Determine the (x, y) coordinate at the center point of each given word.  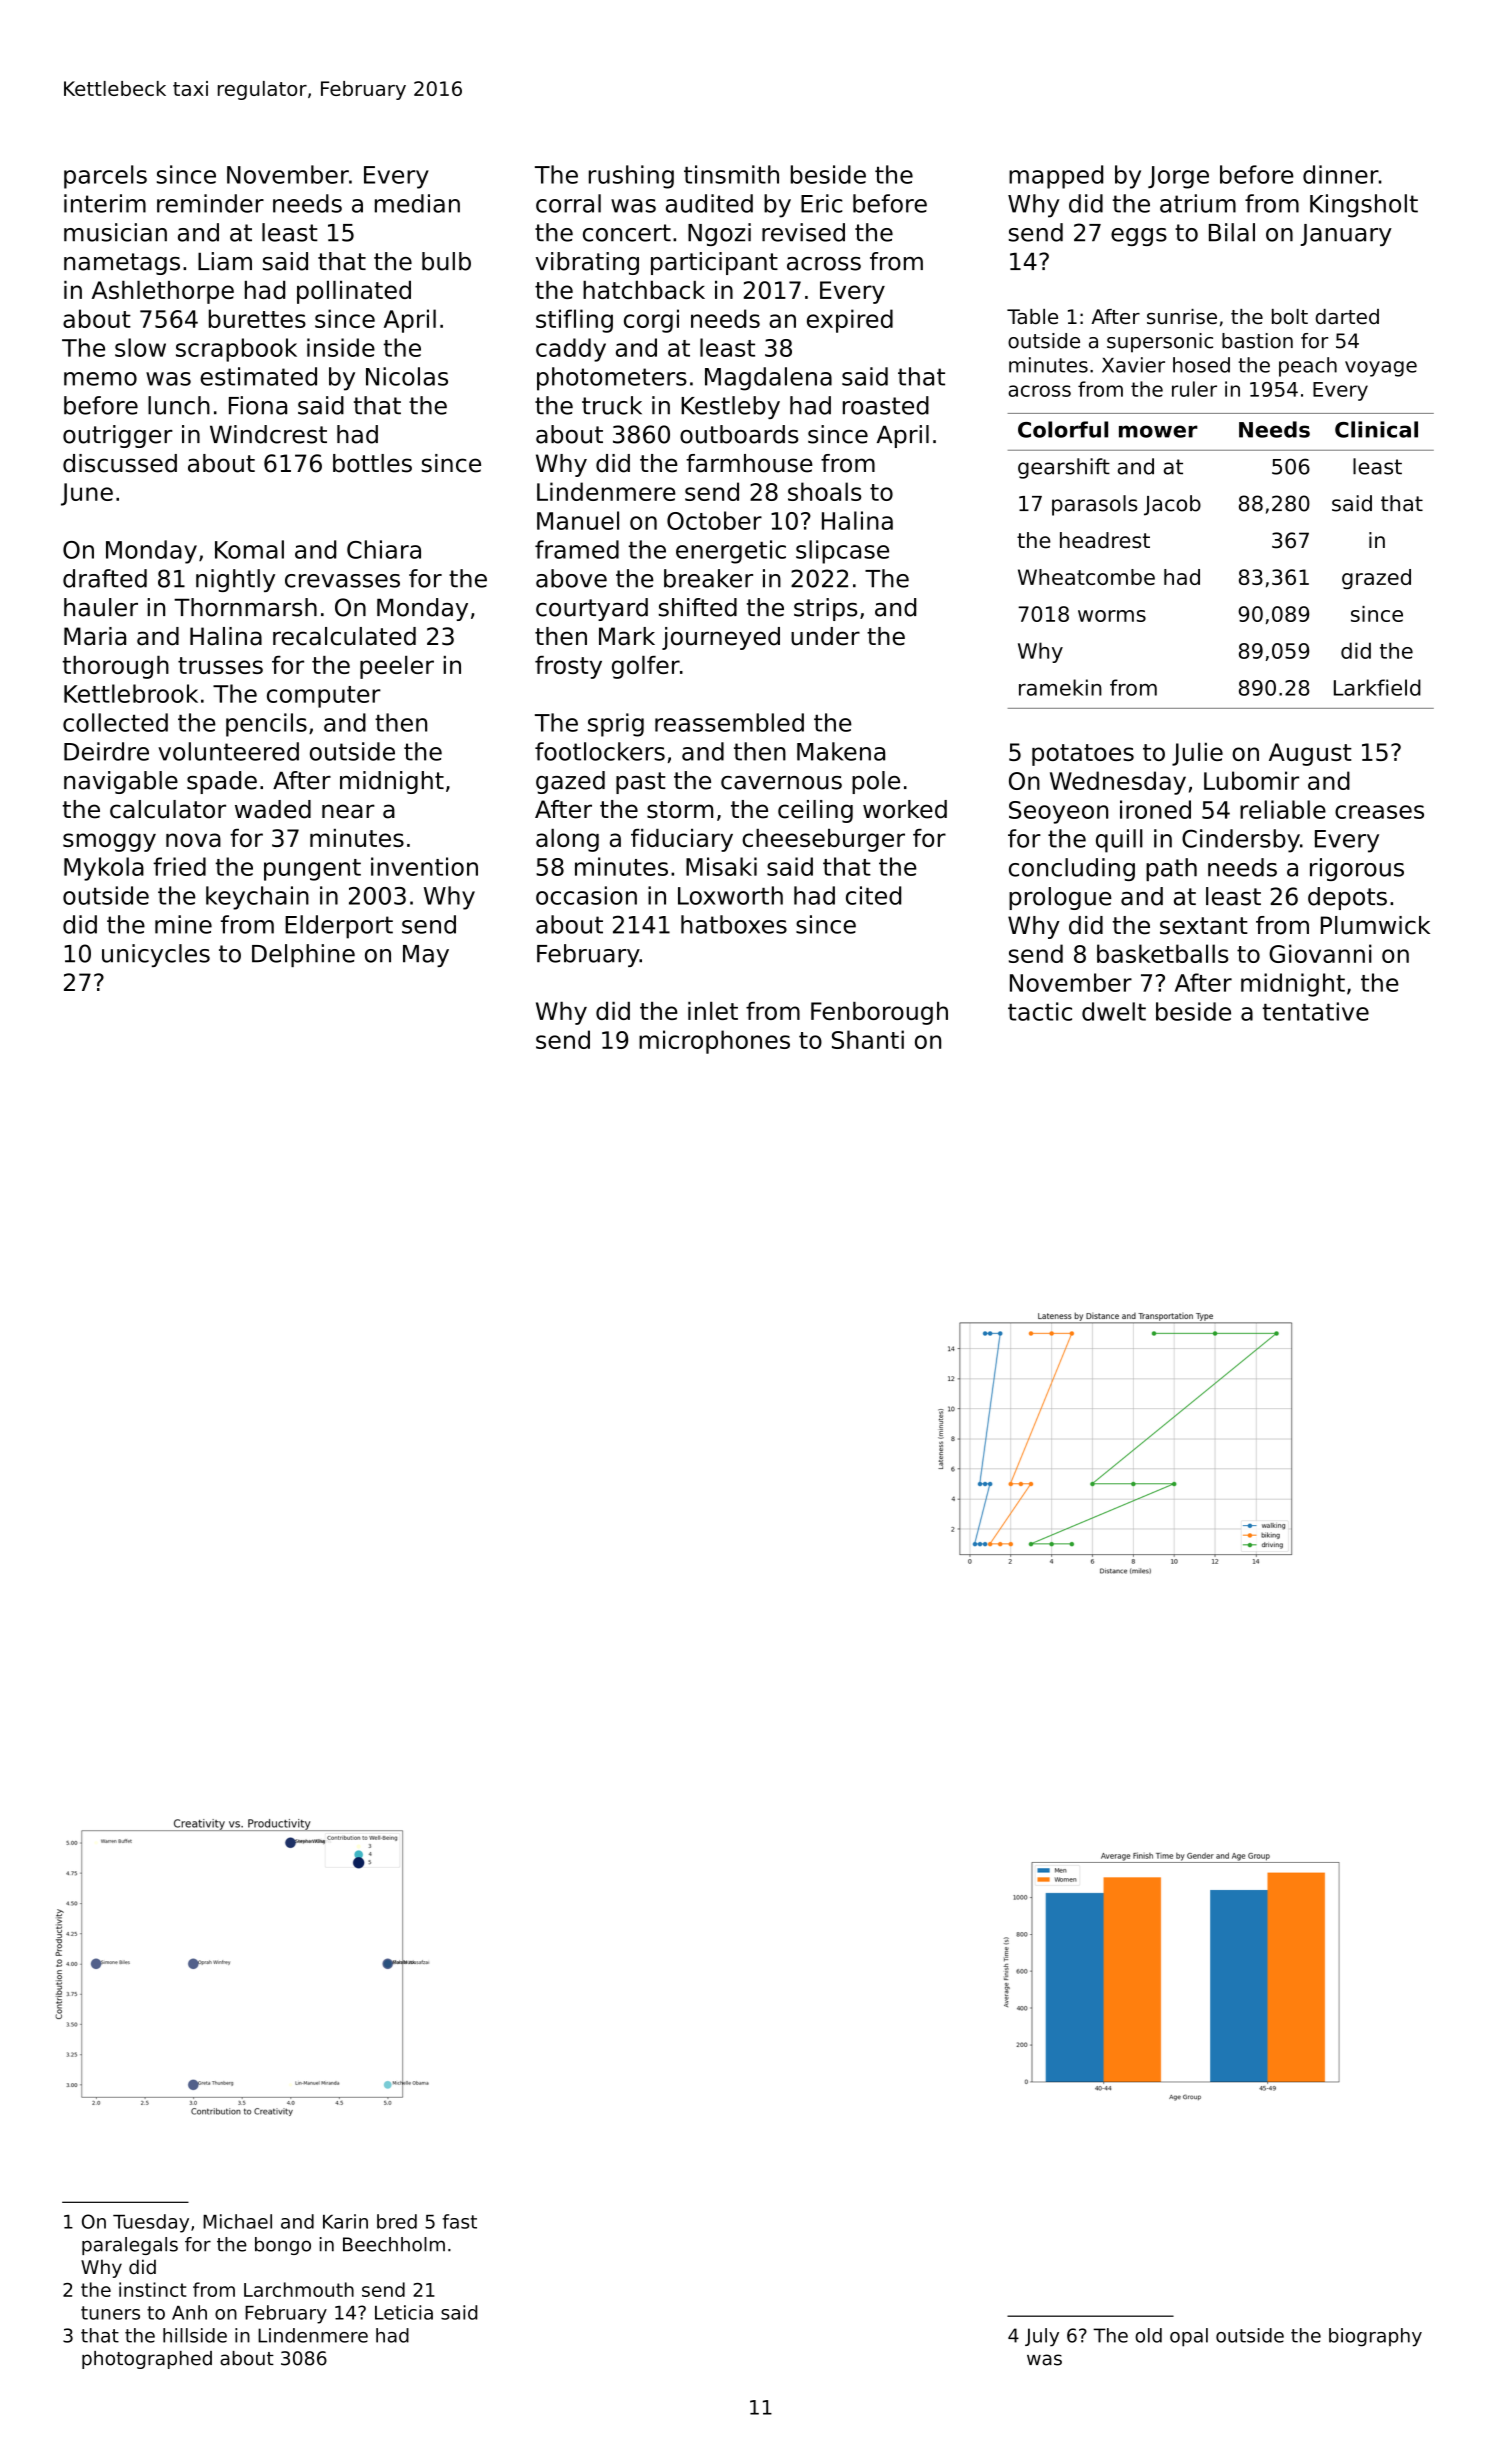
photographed (147, 2360)
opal (1189, 2337)
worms (1112, 616)
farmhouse (749, 463)
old (1148, 2335)
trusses (220, 665)
